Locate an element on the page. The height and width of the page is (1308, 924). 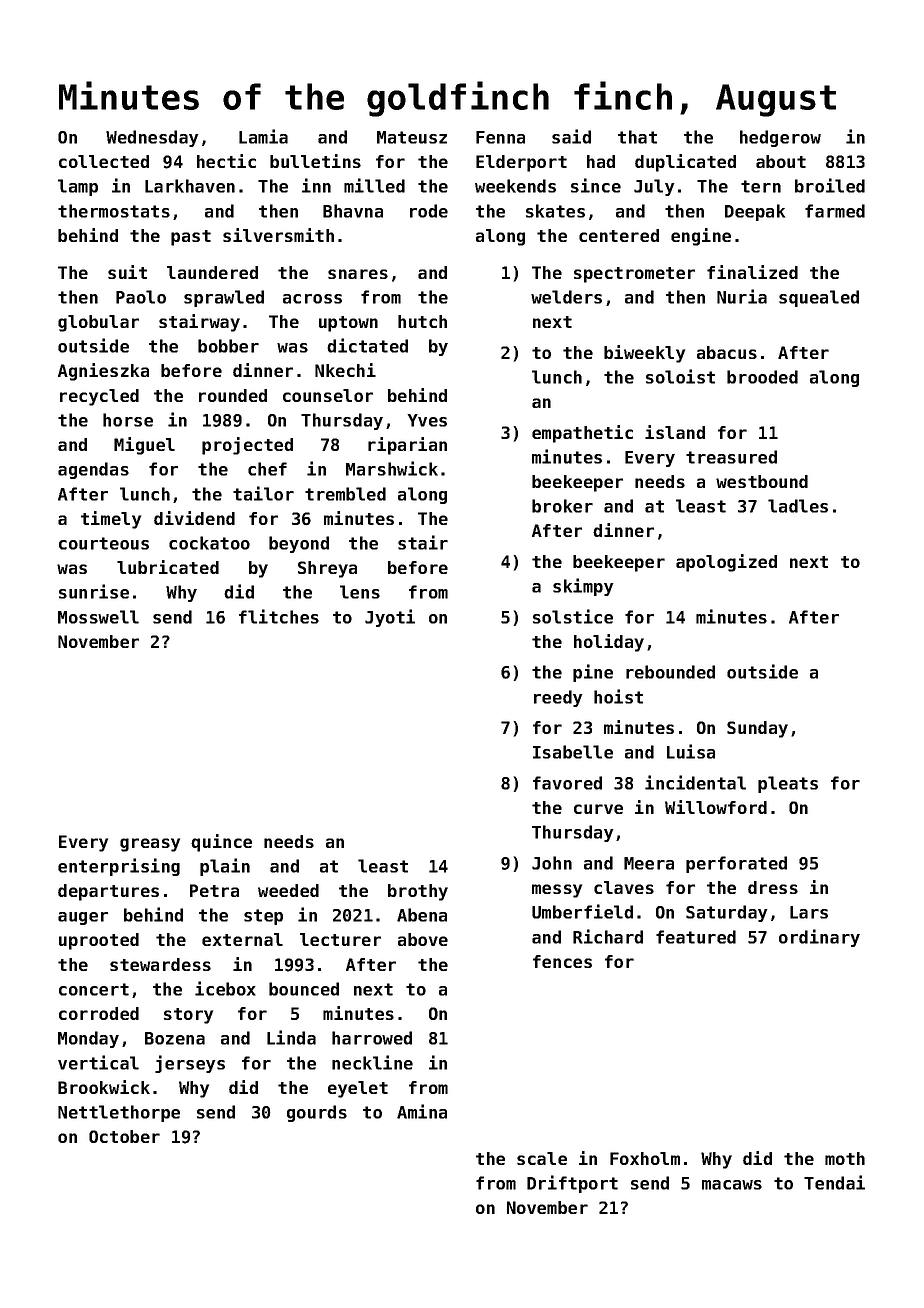
milled is located at coordinates (374, 185).
